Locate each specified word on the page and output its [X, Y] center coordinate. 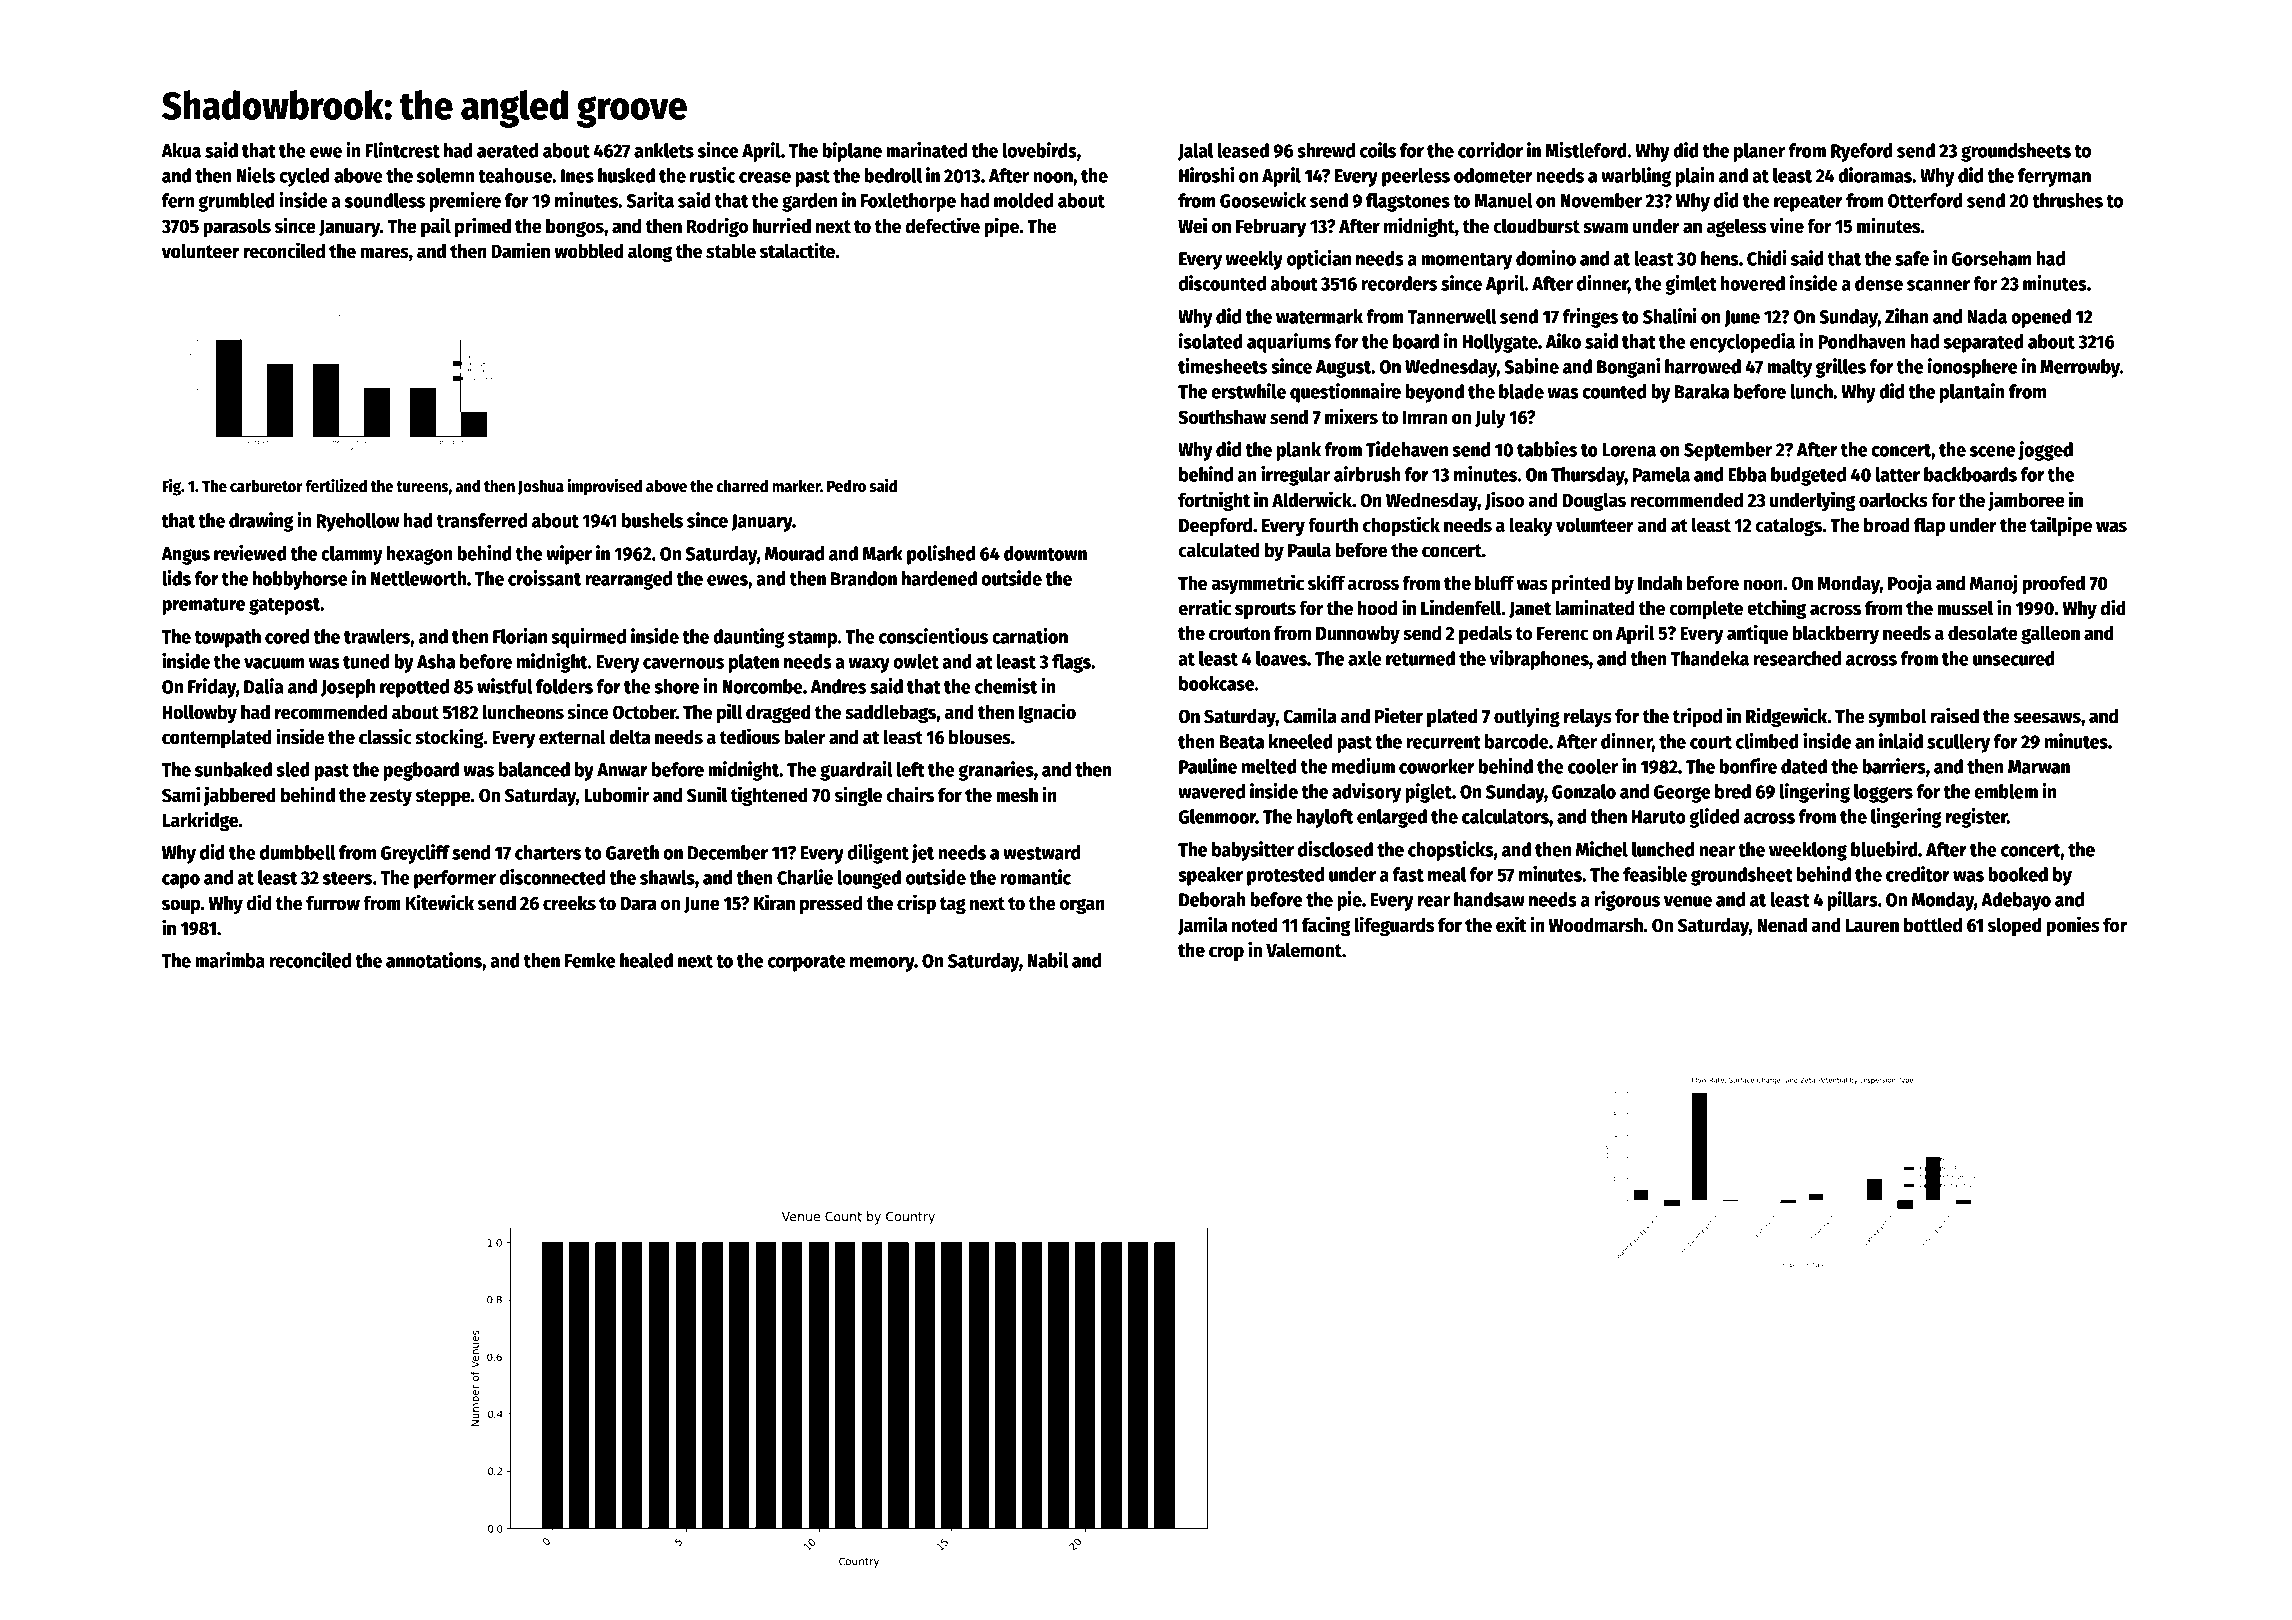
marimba [230, 960]
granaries [996, 771]
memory [882, 964]
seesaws [2047, 718]
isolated [1211, 341]
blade [1521, 391]
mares [385, 253]
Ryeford [1862, 152]
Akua [181, 150]
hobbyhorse [300, 580]
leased [1243, 150]
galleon [2050, 634]
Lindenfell [1461, 607]
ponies [2073, 926]
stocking [449, 738]
